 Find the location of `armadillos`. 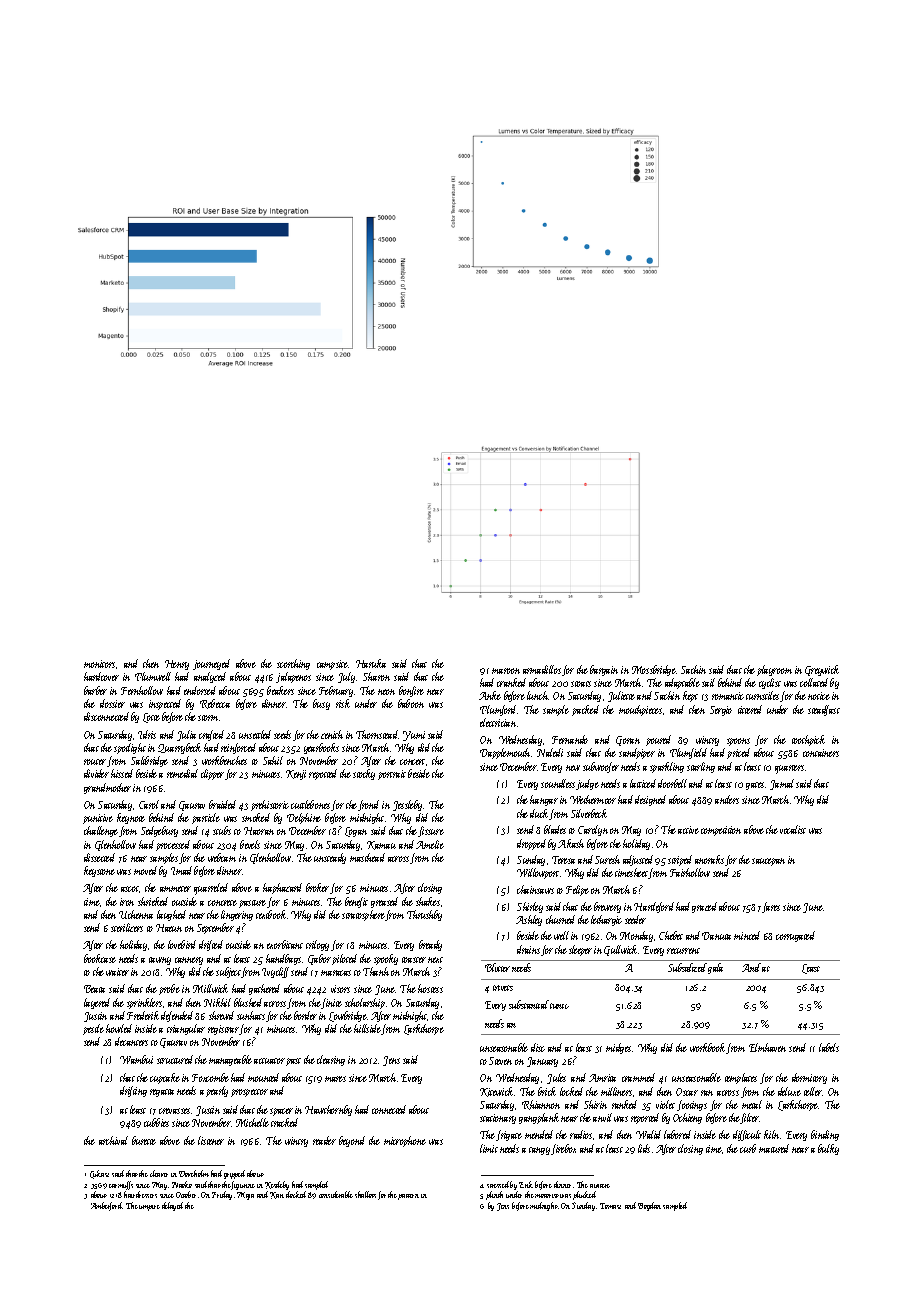

armadillos is located at coordinates (542, 669).
